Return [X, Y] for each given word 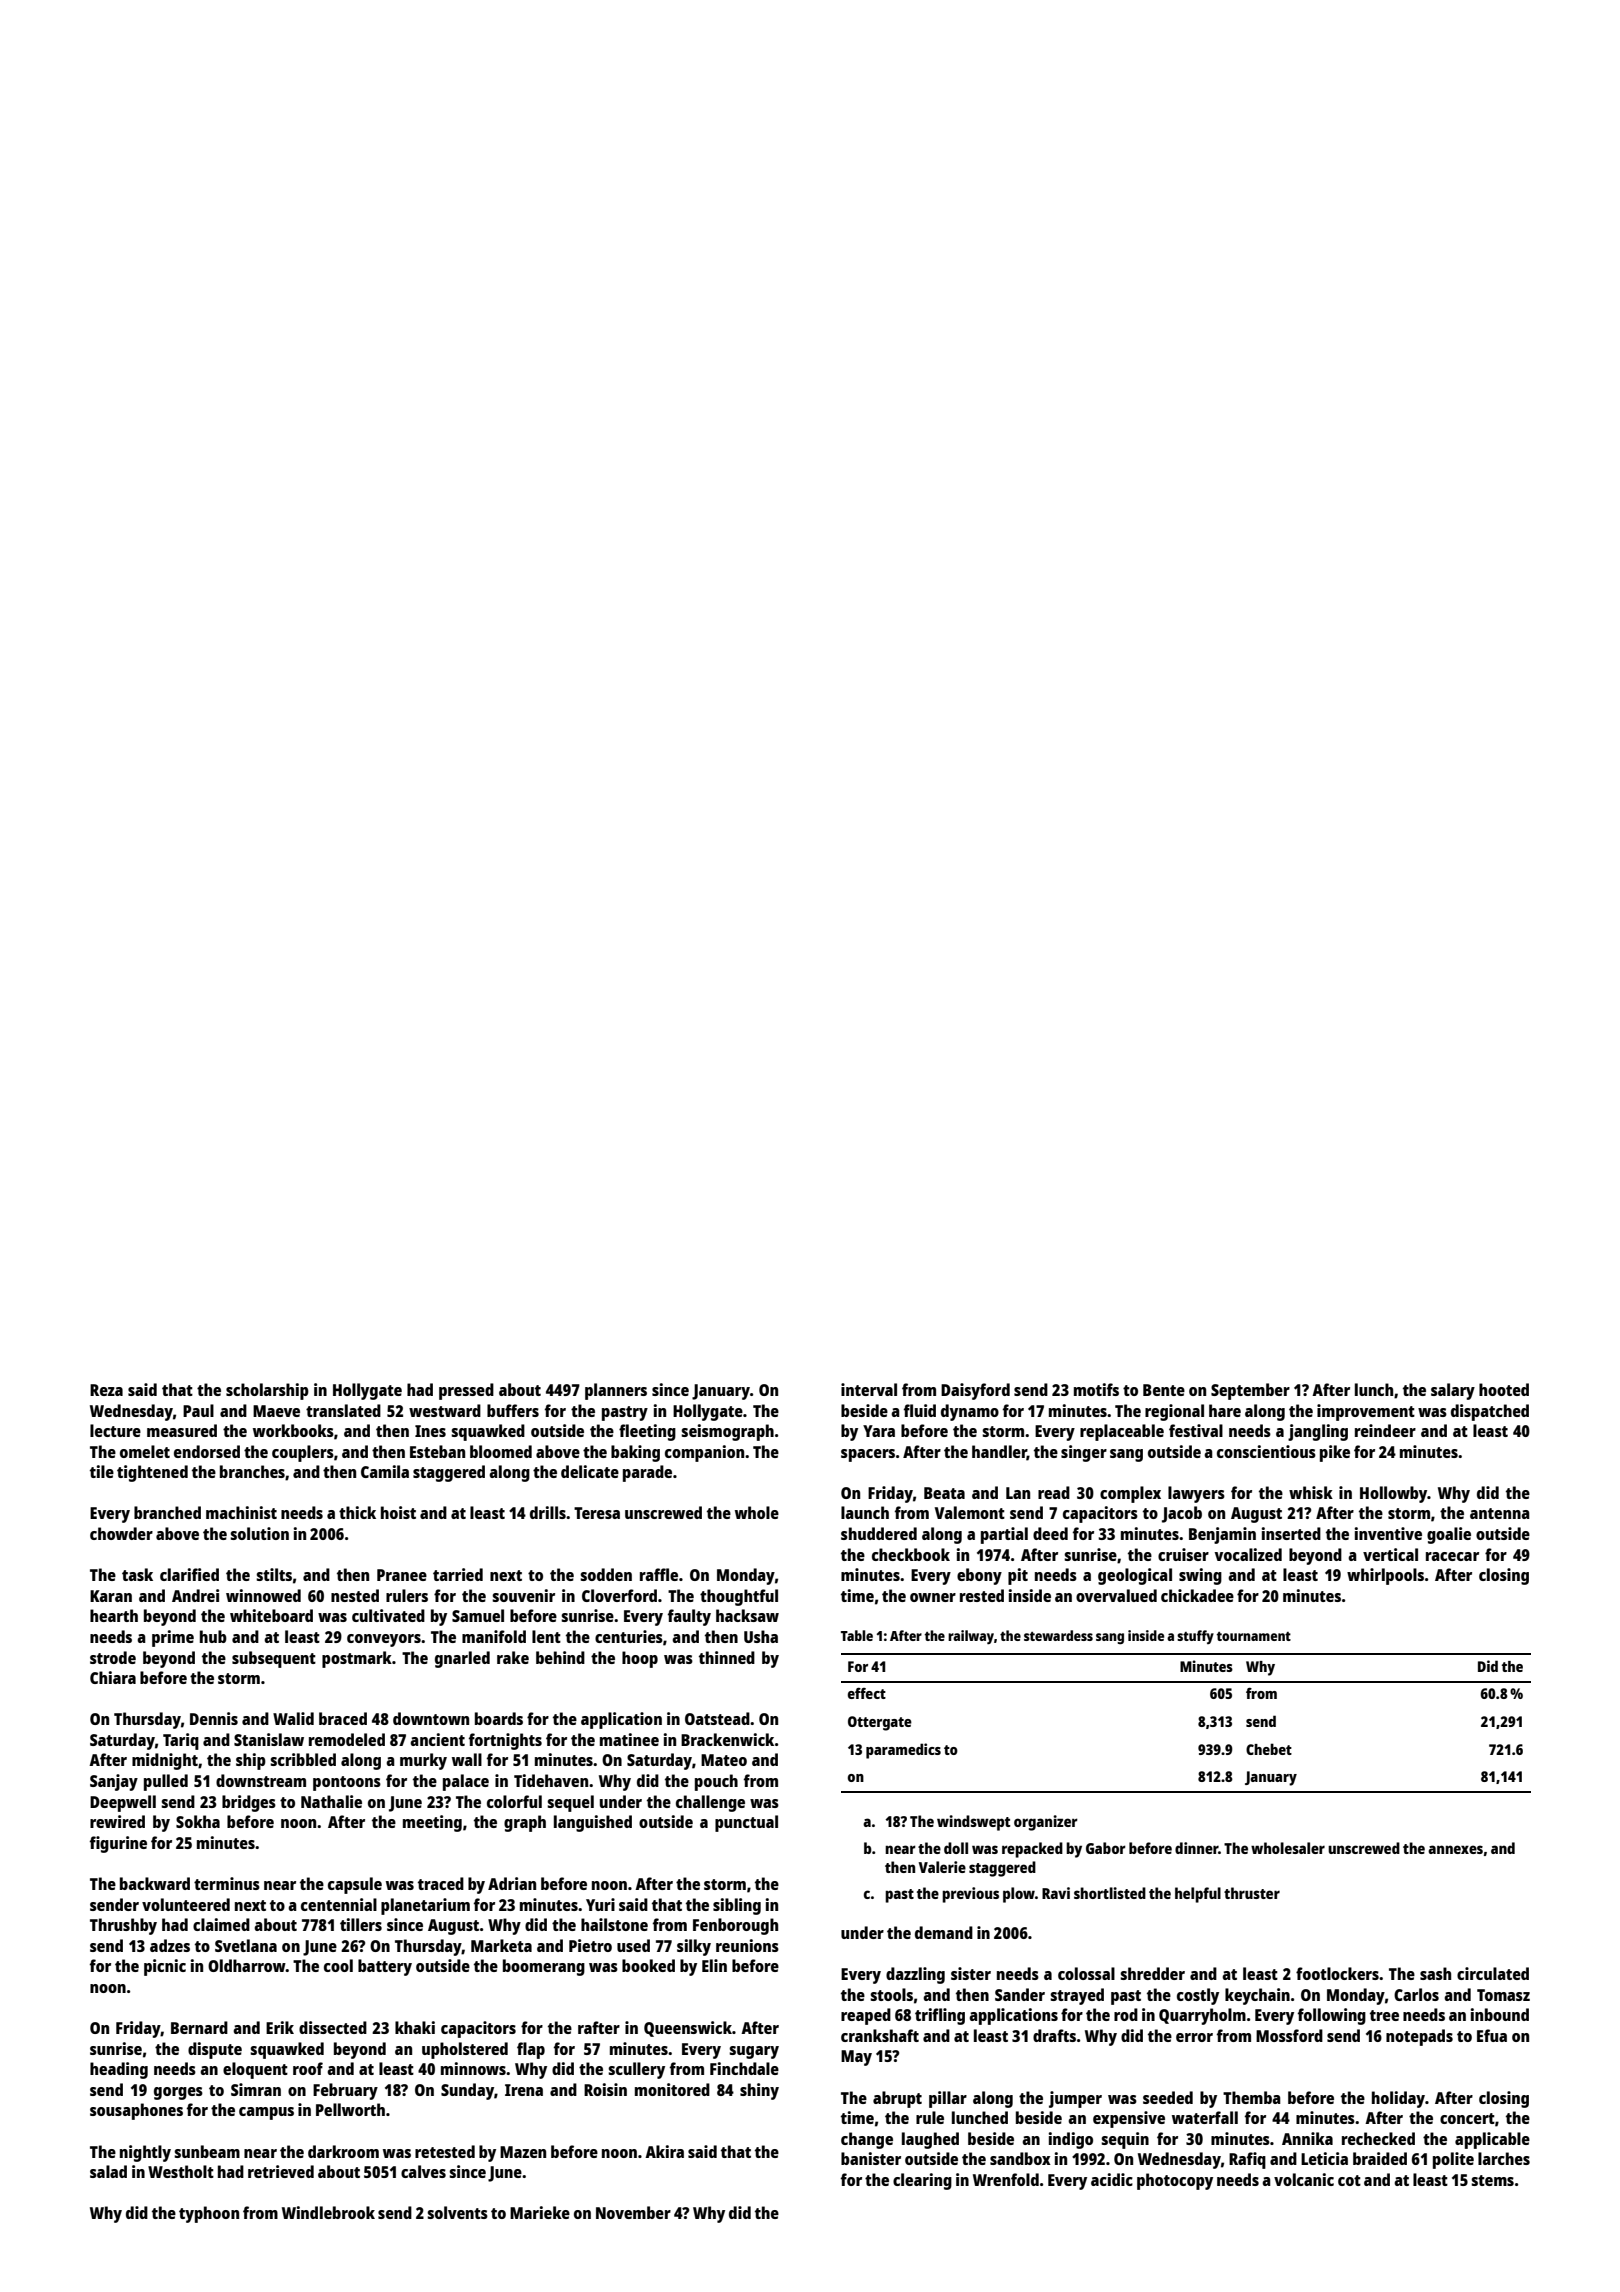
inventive [1388, 1533]
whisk [1311, 1492]
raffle [659, 1574]
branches [252, 1471]
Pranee [402, 1575]
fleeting [647, 1432]
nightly [145, 2153]
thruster [1252, 1893]
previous [970, 1895]
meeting [432, 1823]
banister [871, 2158]
